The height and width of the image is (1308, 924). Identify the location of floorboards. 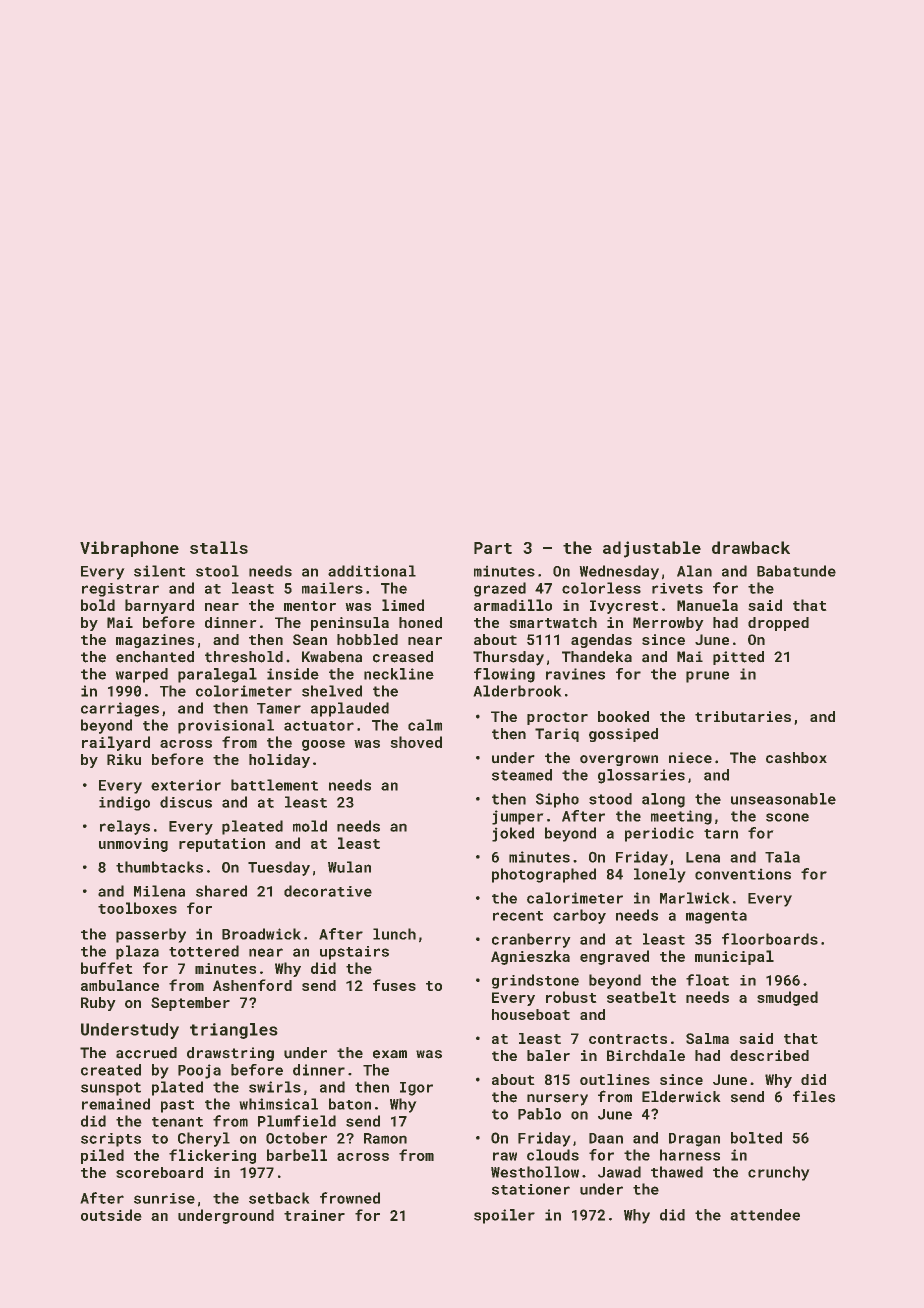
(770, 939).
